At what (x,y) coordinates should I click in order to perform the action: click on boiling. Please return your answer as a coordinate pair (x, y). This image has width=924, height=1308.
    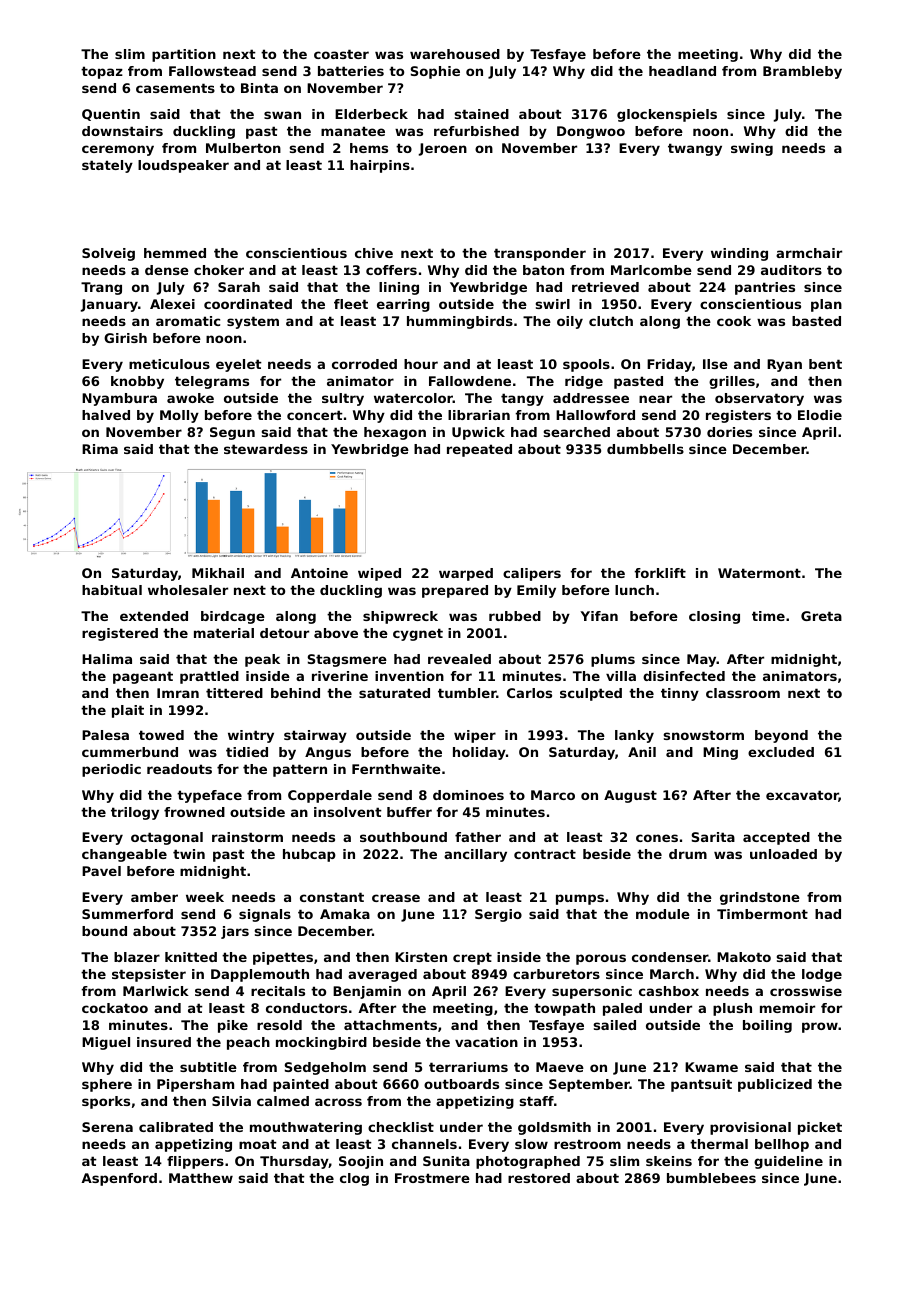
    Looking at the image, I should click on (767, 1026).
